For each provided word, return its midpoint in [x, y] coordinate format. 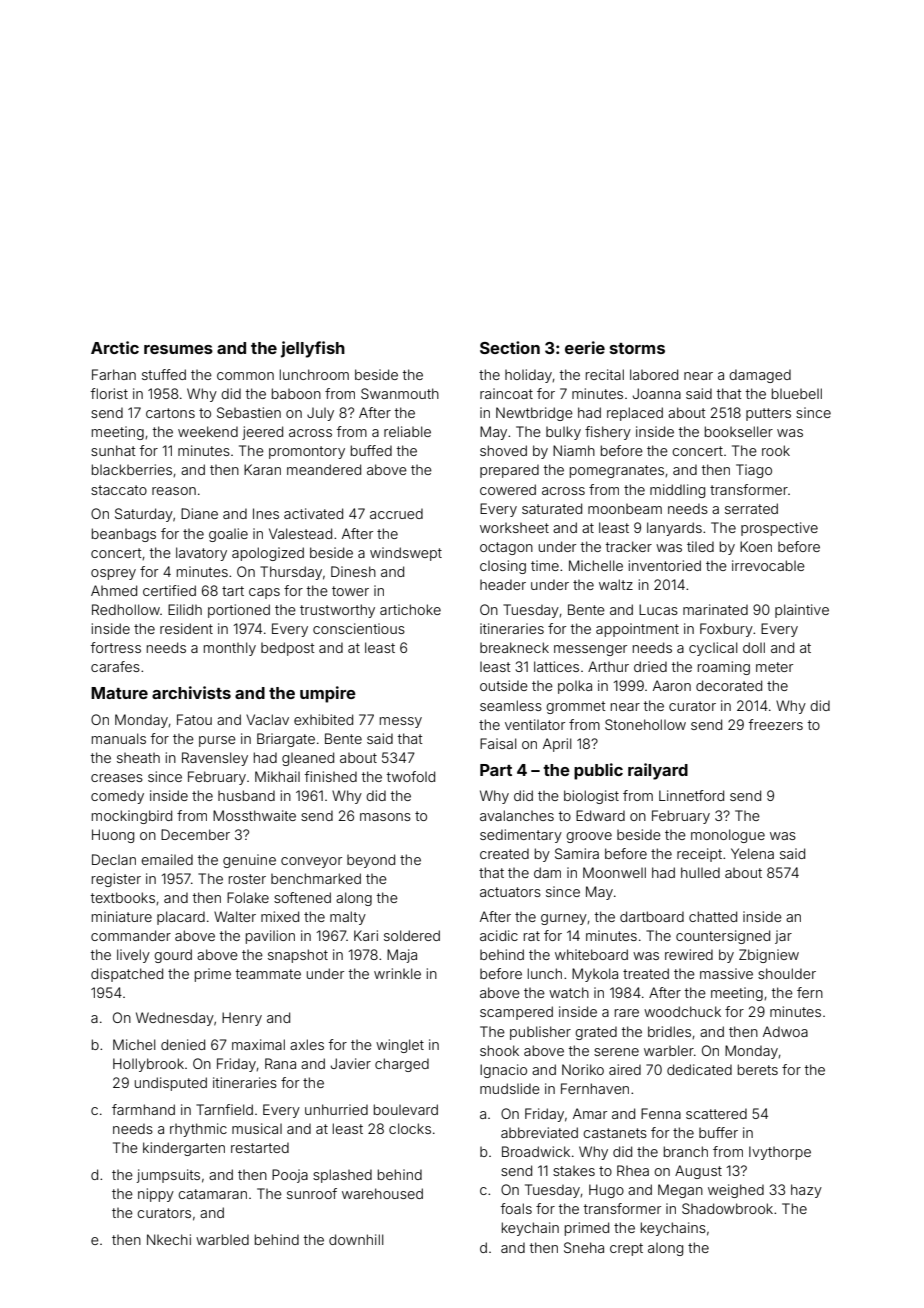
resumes [178, 349]
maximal [258, 1044]
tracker [629, 546]
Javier [351, 1063]
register [116, 880]
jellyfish [313, 349]
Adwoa [785, 1031]
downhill [356, 1239]
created [504, 853]
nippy [156, 1195]
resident [186, 628]
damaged [760, 376]
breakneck [514, 647]
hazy [806, 1191]
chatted [713, 916]
